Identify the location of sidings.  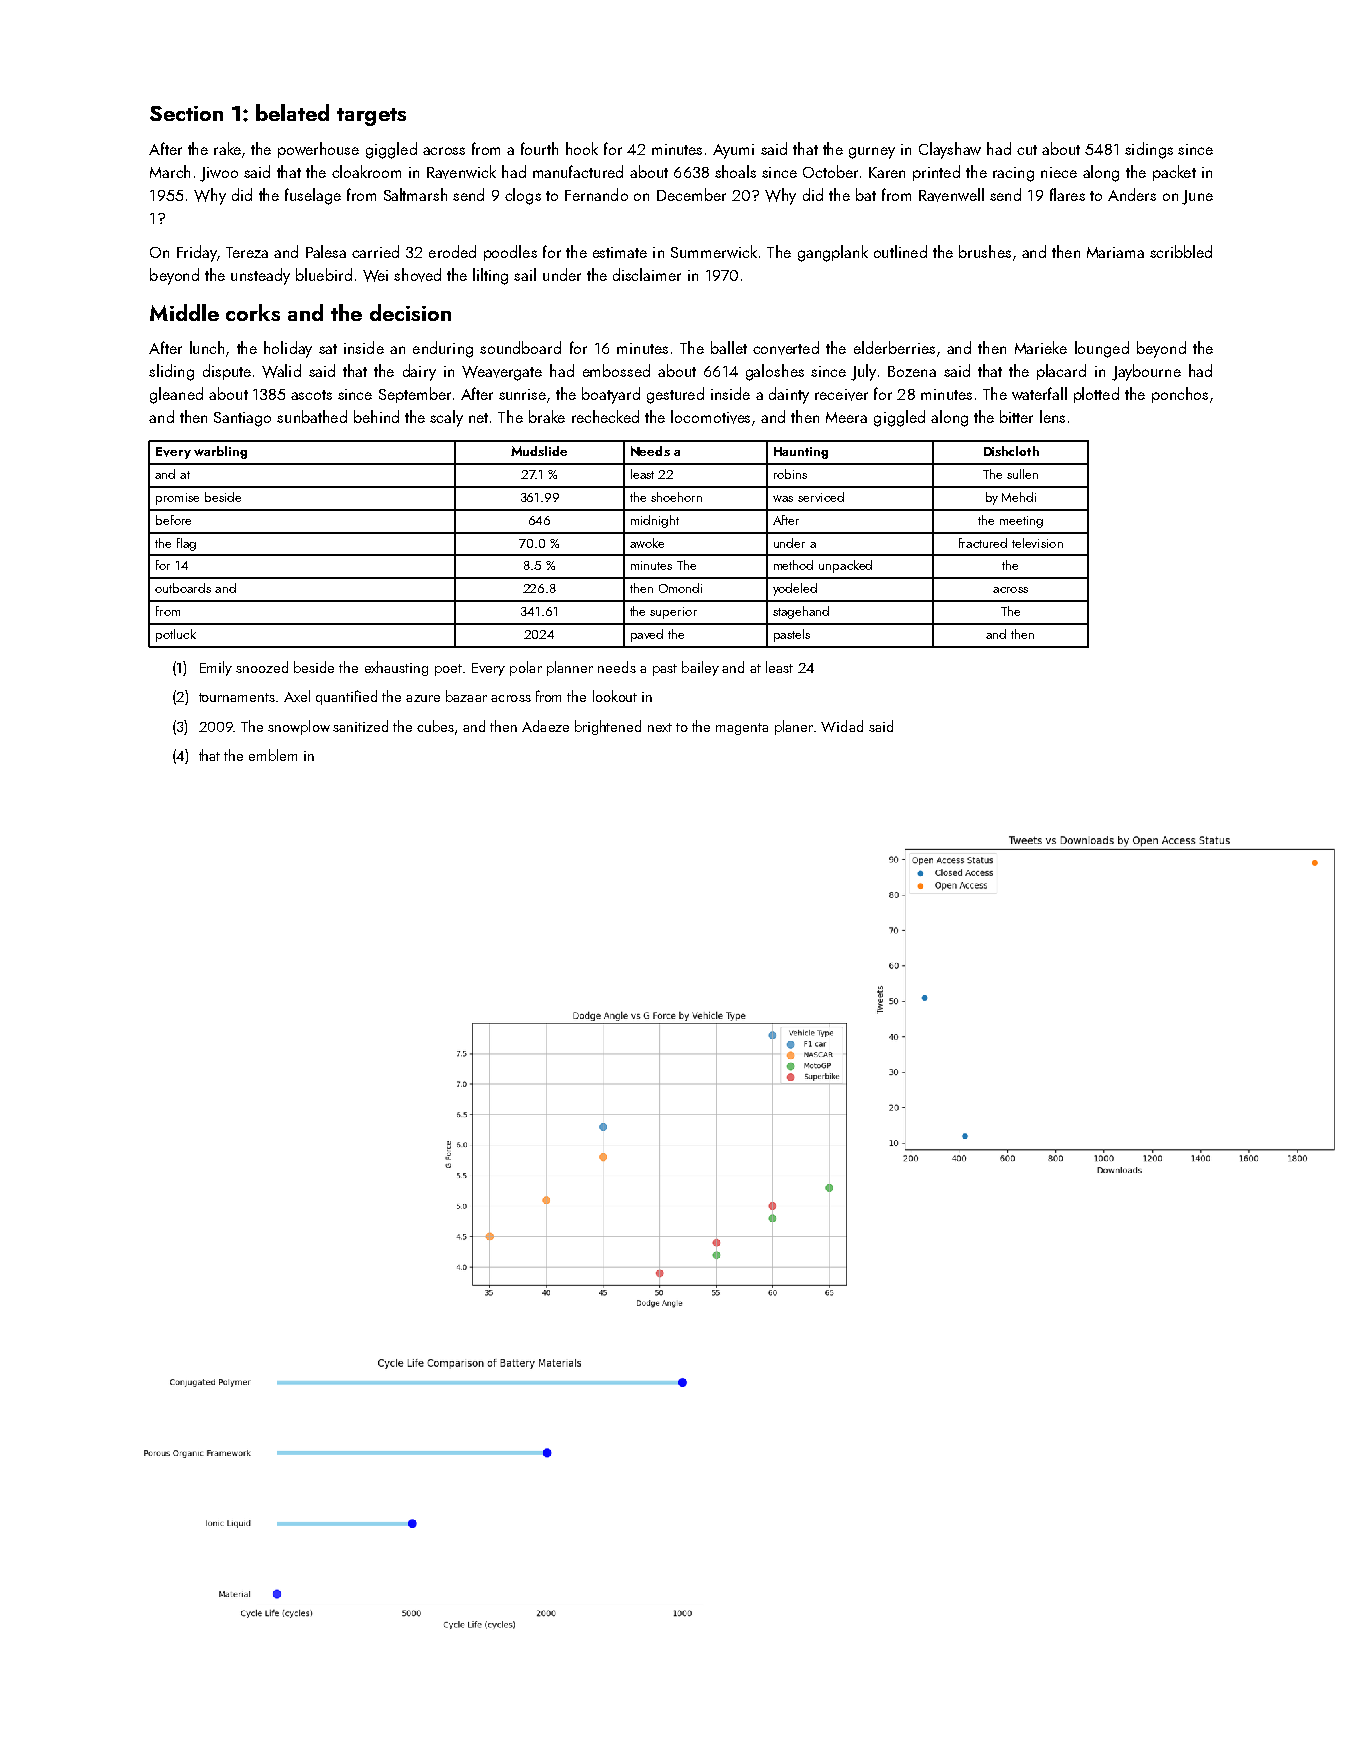
(1149, 150).
